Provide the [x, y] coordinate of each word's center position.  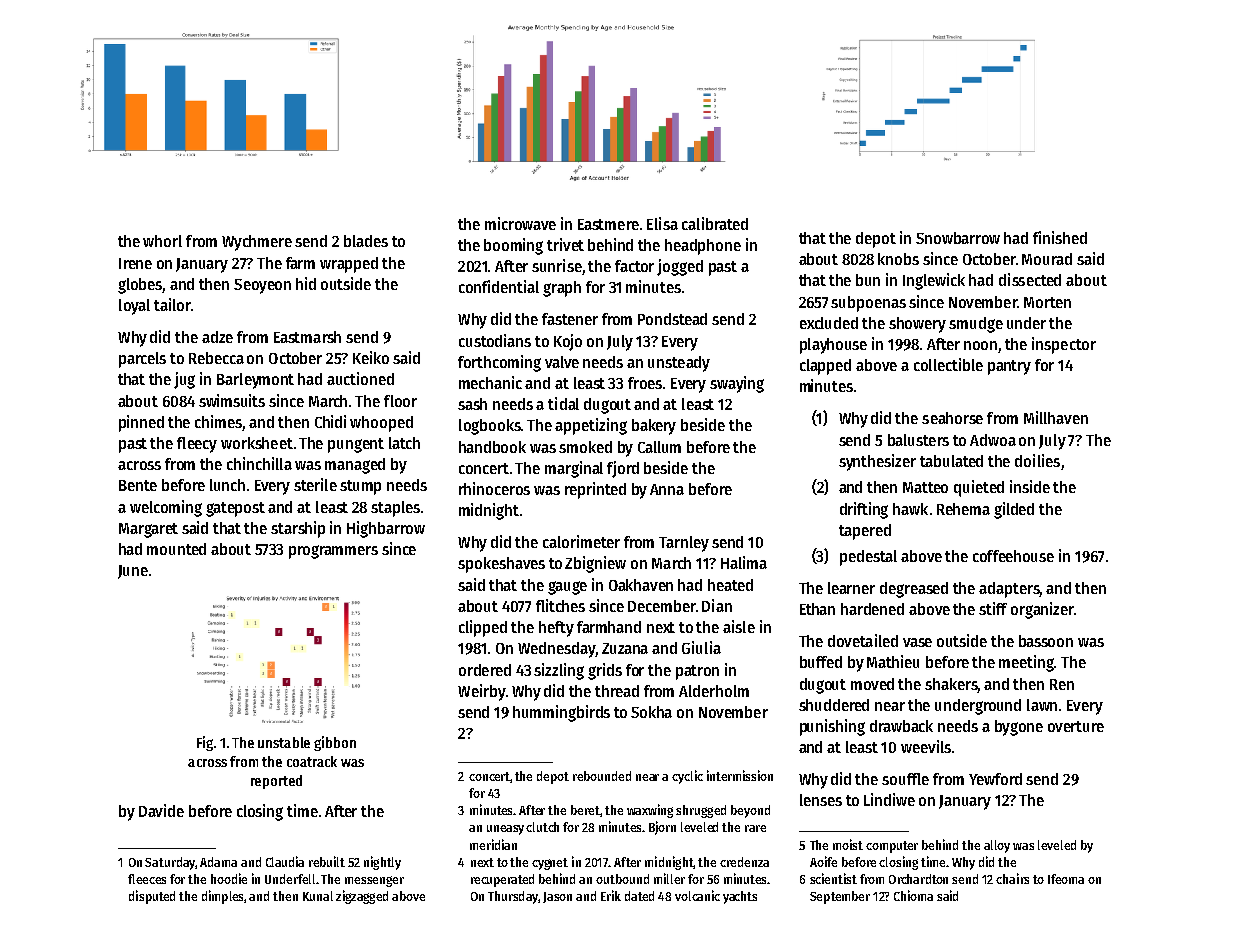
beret [585, 810]
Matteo [925, 487]
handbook [492, 447]
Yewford [995, 779]
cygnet [550, 864]
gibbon [335, 743]
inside [1030, 486]
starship [298, 529]
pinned [141, 423]
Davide [161, 810]
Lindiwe [889, 799]
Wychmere [257, 243]
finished [1060, 237]
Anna [667, 489]
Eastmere [608, 224]
